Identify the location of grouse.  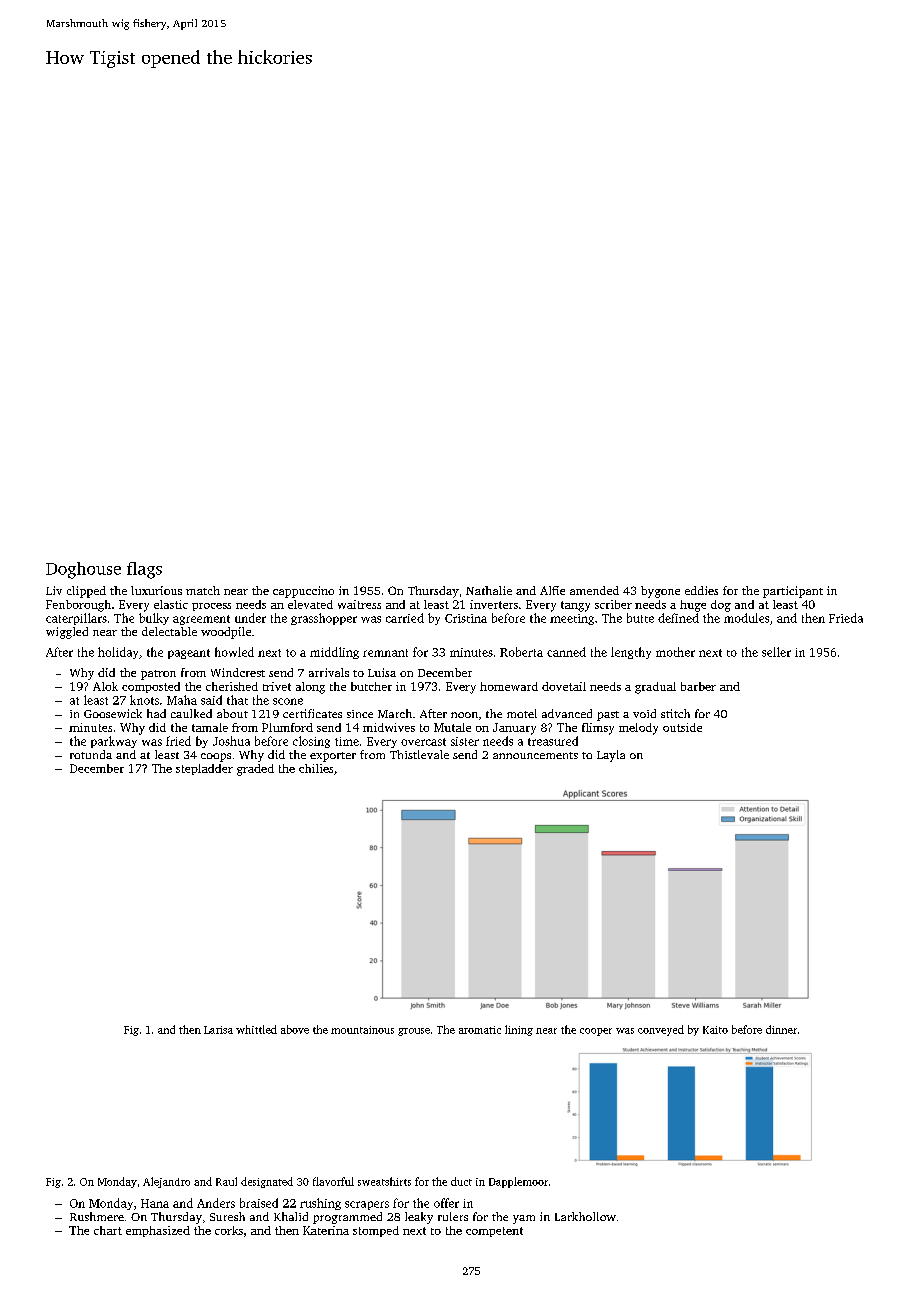
(414, 1032).
